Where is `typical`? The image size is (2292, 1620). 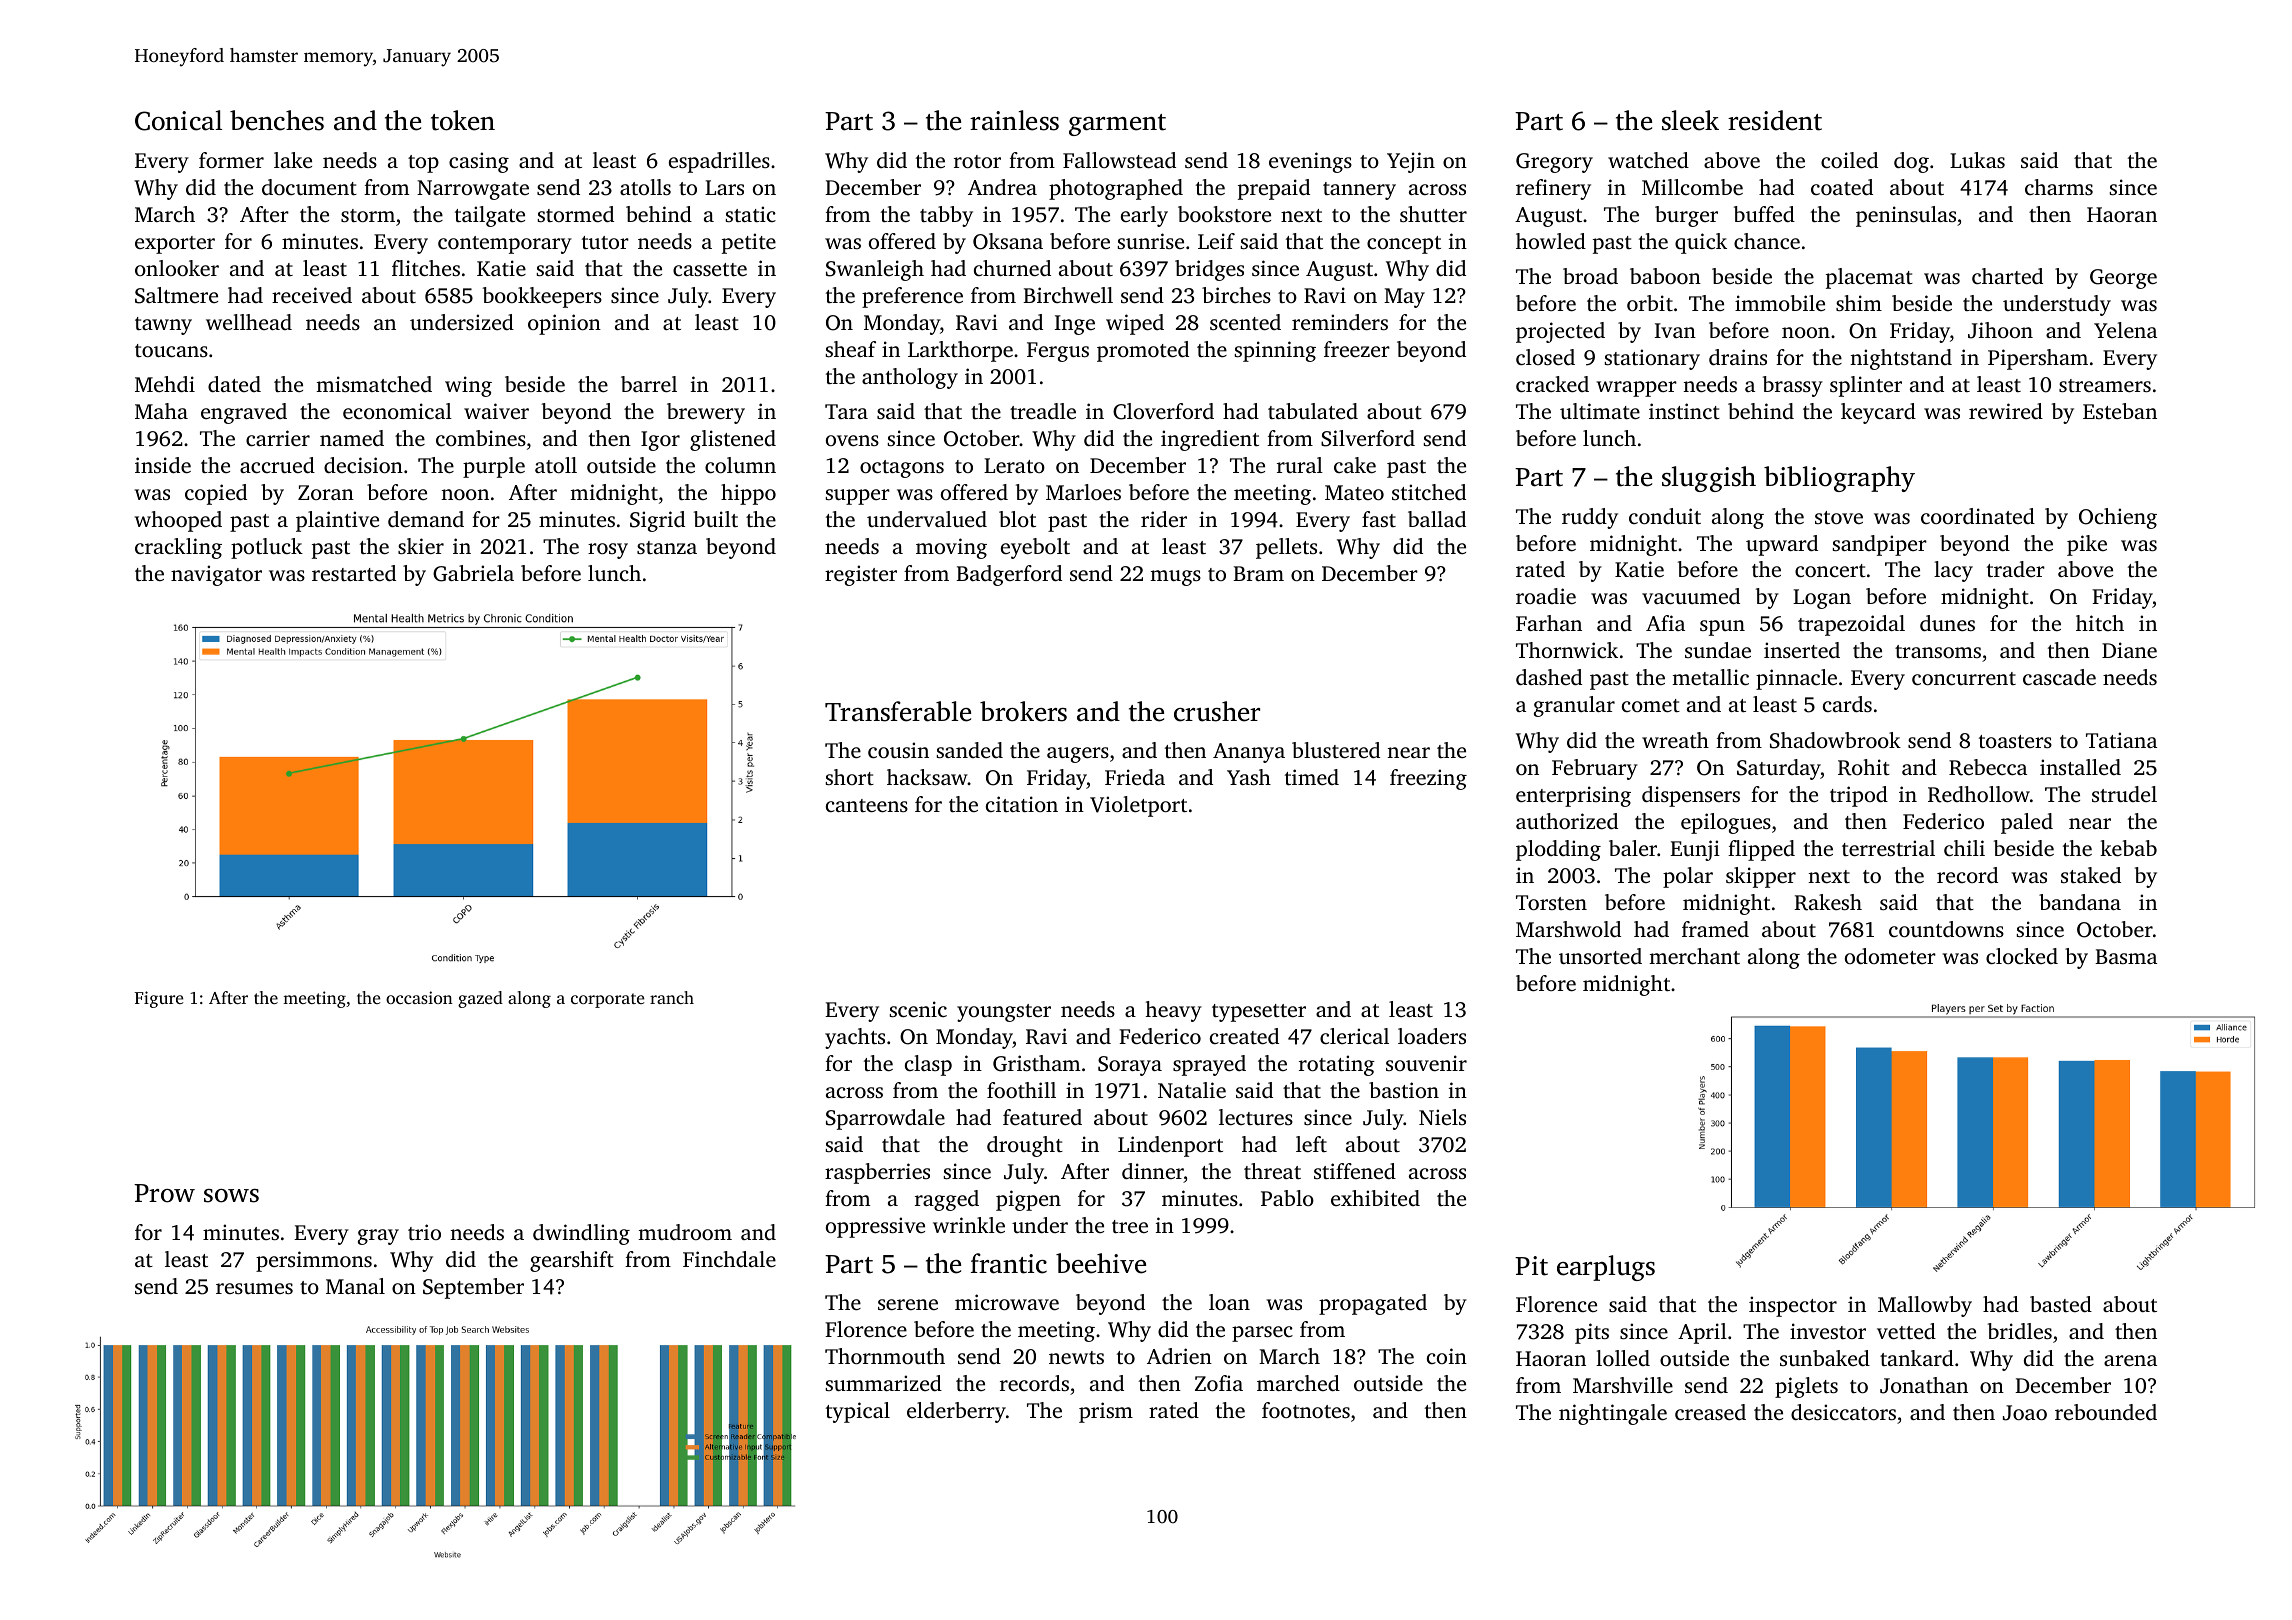
typical is located at coordinates (858, 1412).
